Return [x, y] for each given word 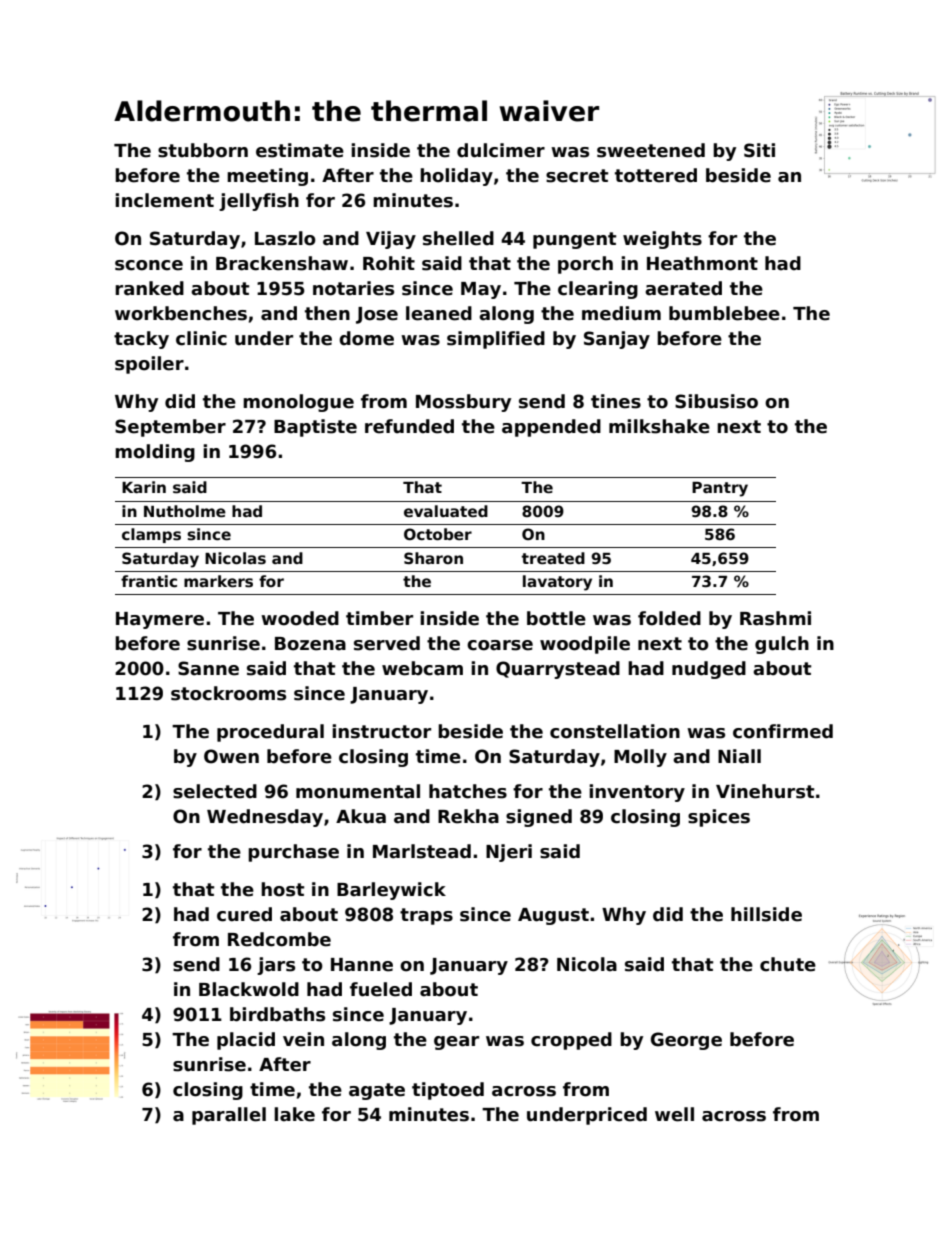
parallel [229, 1116]
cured [244, 914]
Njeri [509, 853]
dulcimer [501, 150]
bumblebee [724, 313]
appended [551, 428]
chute [788, 964]
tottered [656, 175]
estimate [300, 150]
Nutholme [185, 511]
